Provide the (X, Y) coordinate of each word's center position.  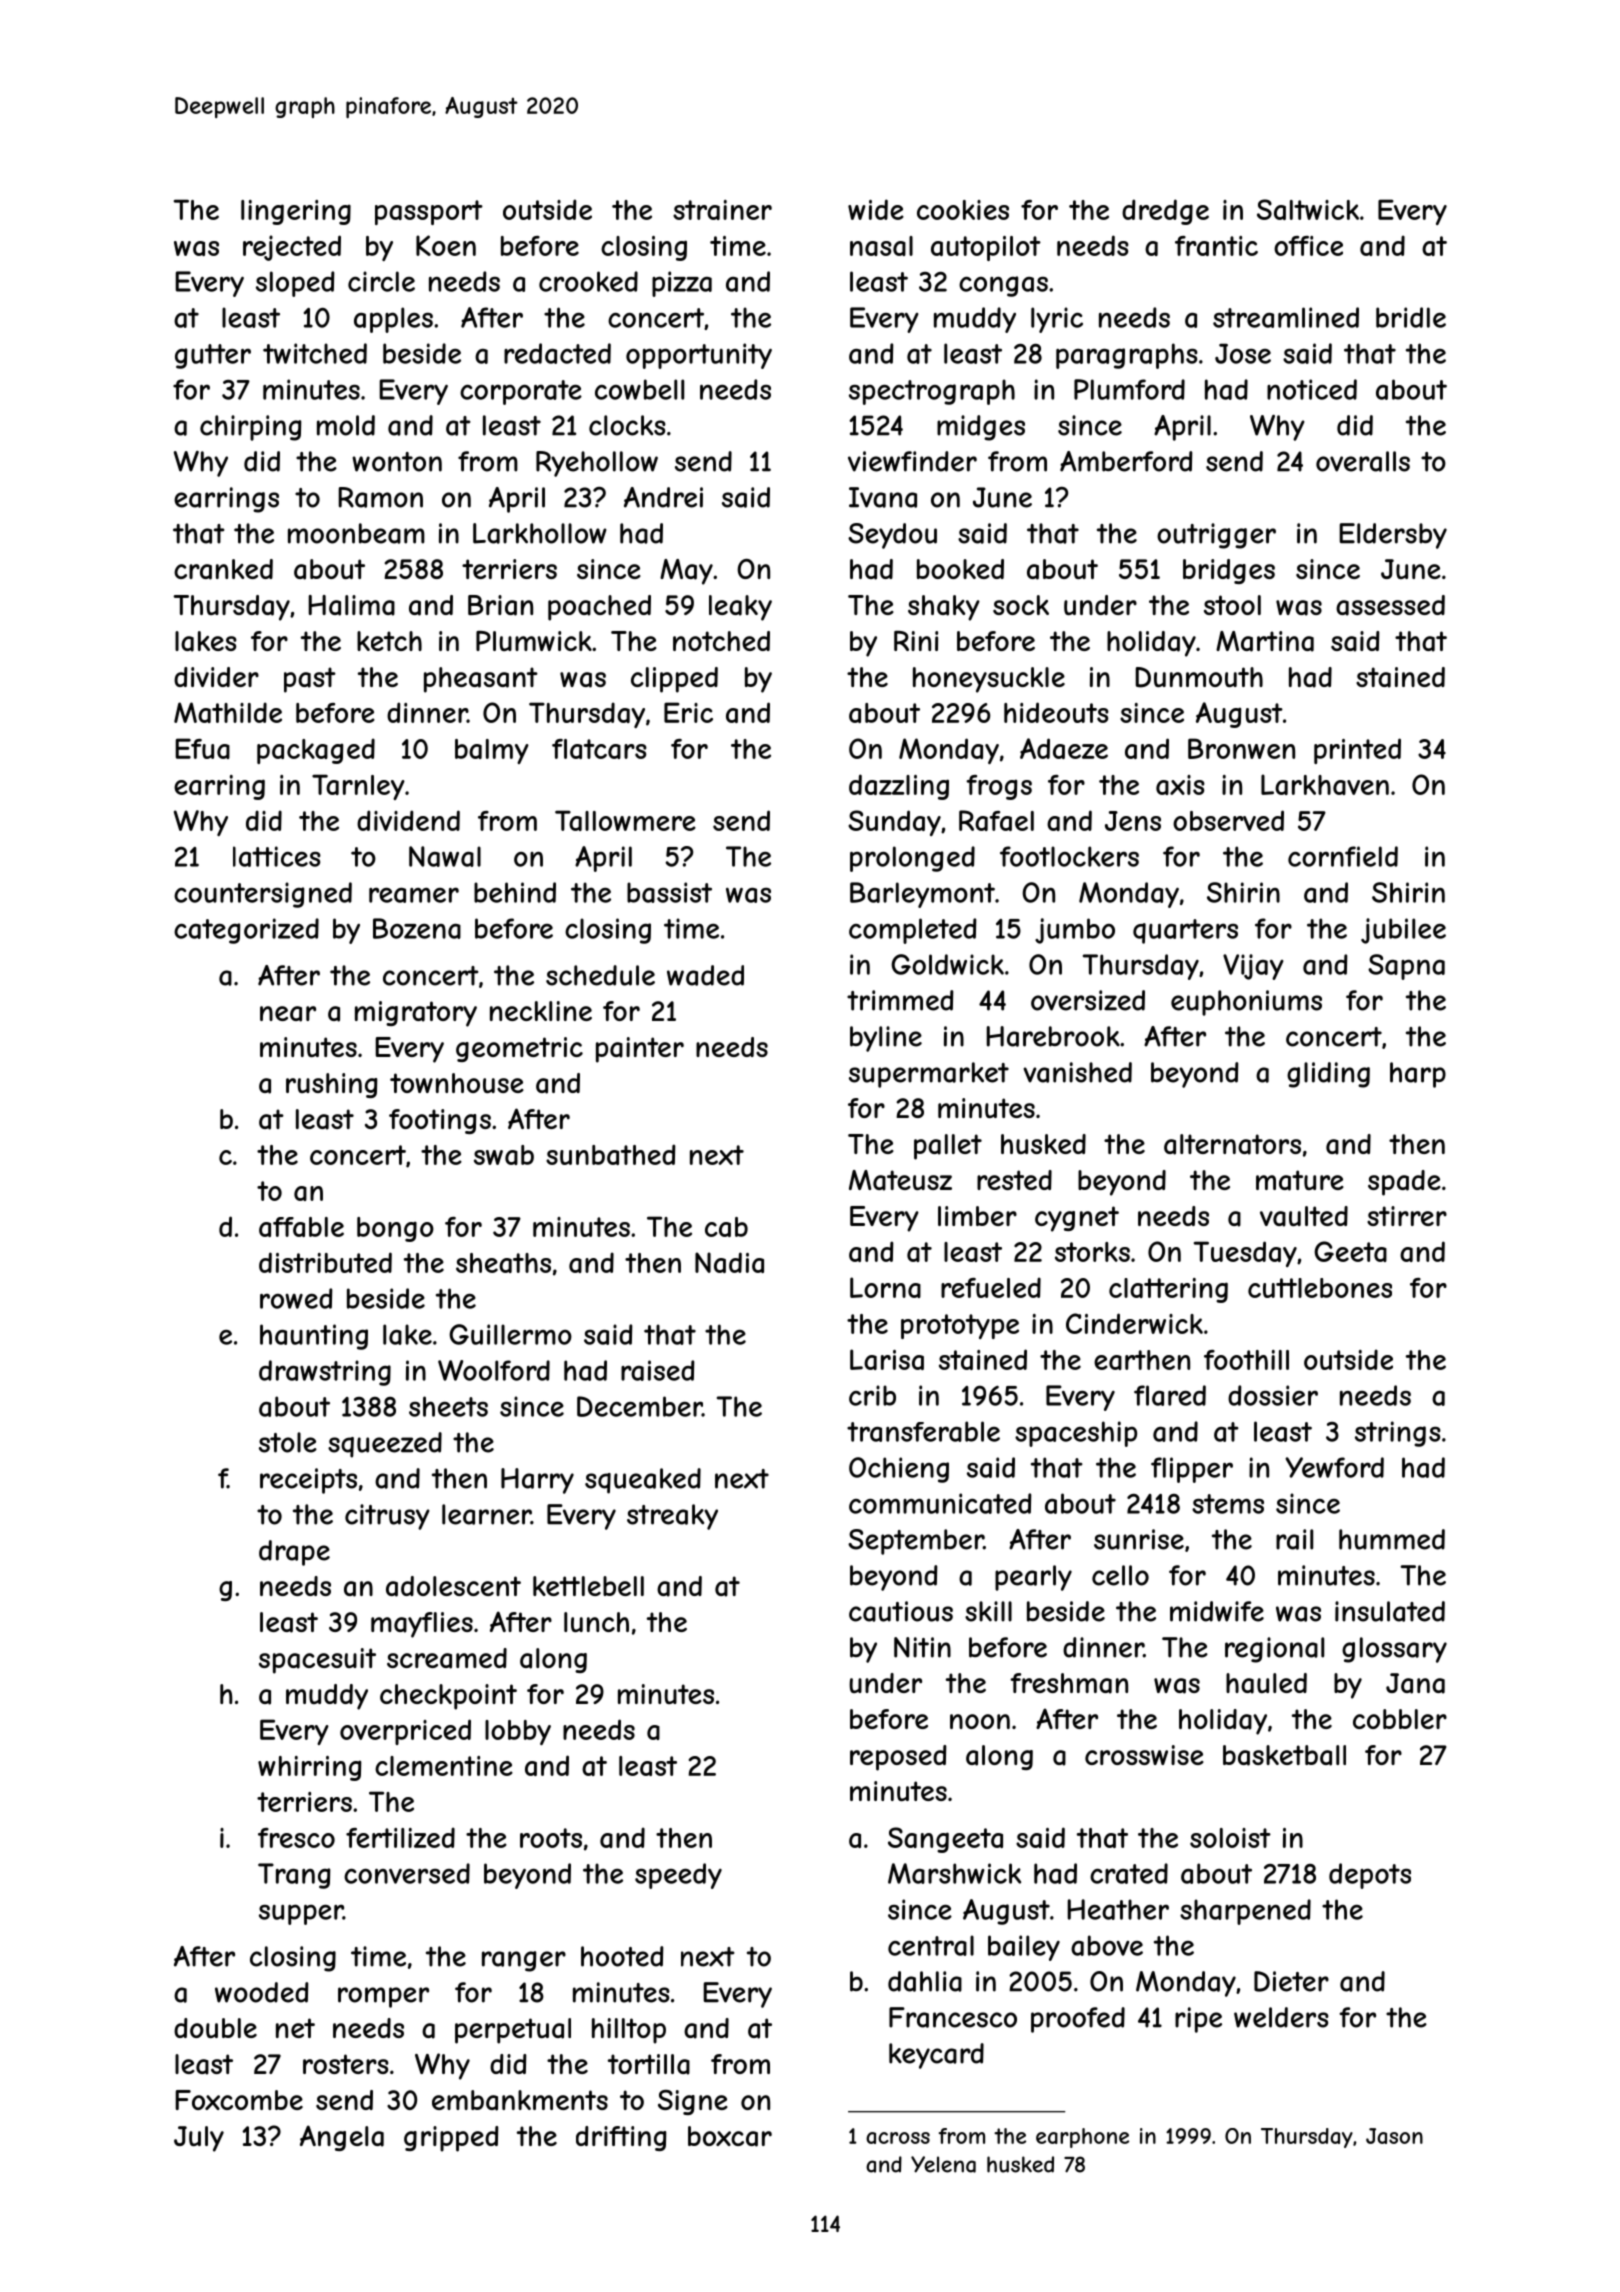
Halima (351, 605)
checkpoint (448, 1697)
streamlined (1286, 317)
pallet (948, 1147)
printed (1357, 751)
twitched (315, 353)
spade (1404, 1183)
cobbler (1400, 1719)
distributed (325, 1262)
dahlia (925, 1981)
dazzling (899, 787)
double (215, 2028)
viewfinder (912, 461)
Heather (1118, 1909)
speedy (678, 1876)
